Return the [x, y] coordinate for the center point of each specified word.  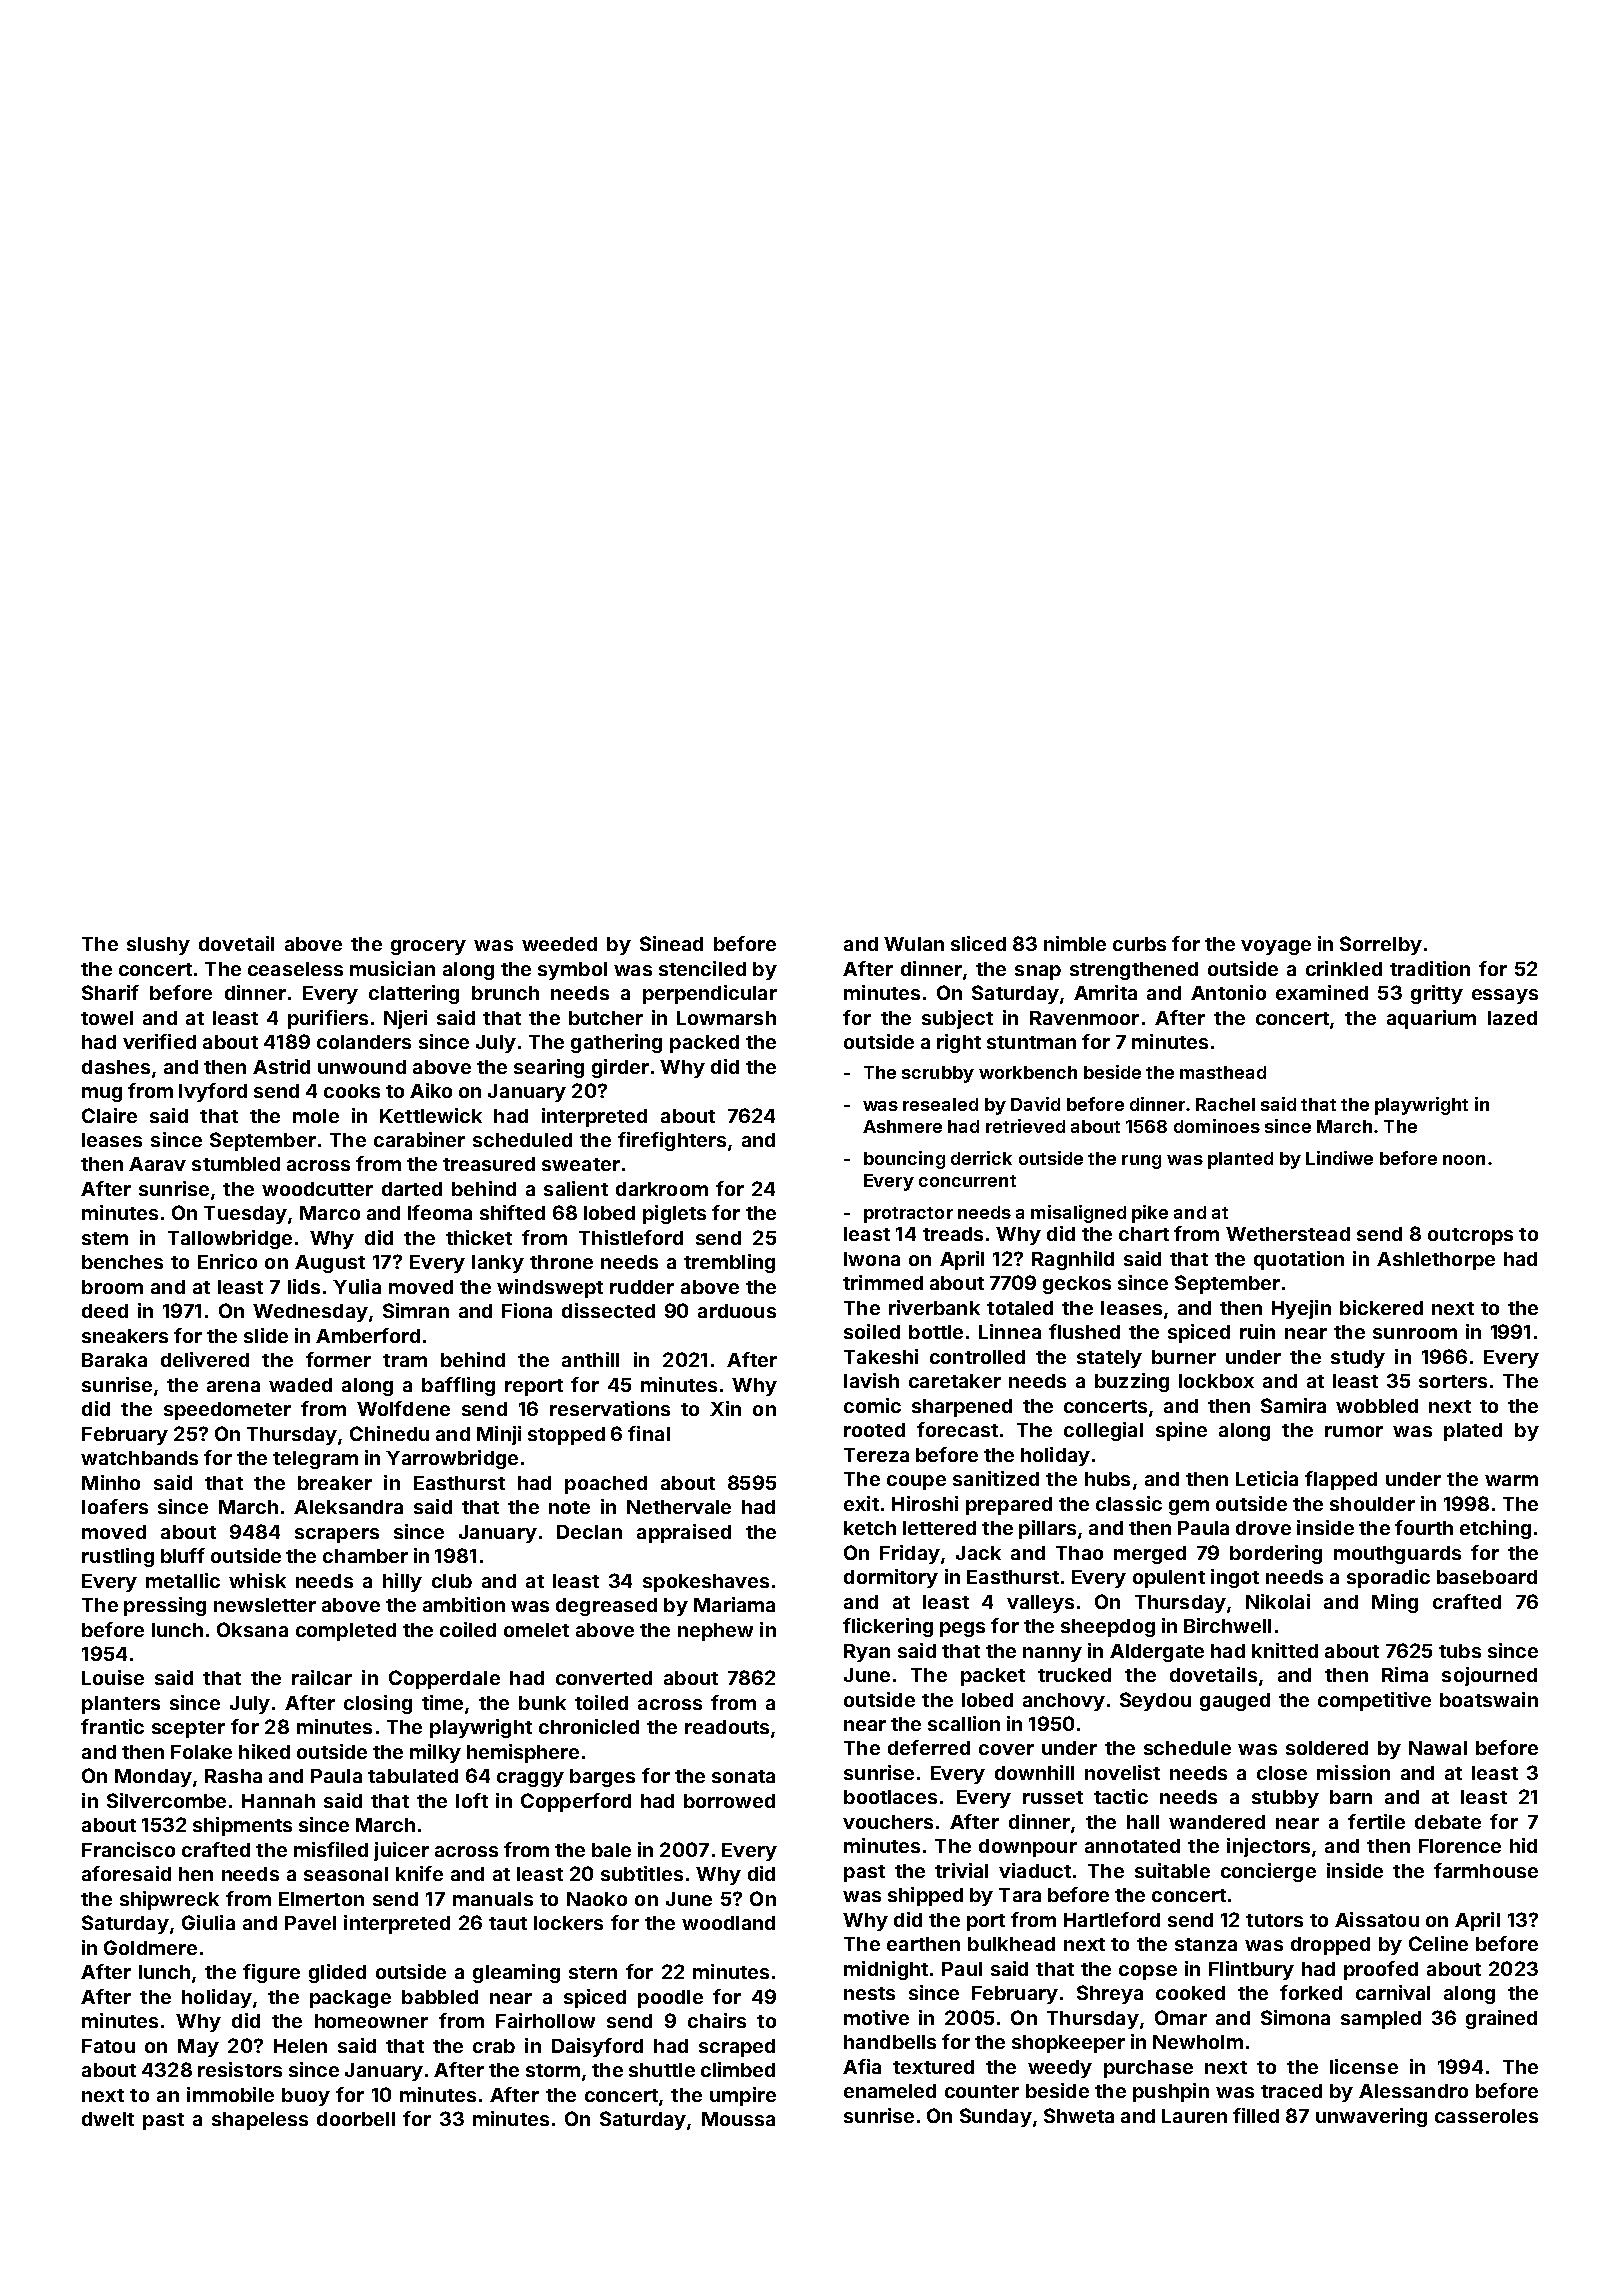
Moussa [738, 2119]
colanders [364, 1042]
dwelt [108, 2119]
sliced [978, 943]
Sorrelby [1381, 945]
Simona [1295, 2017]
